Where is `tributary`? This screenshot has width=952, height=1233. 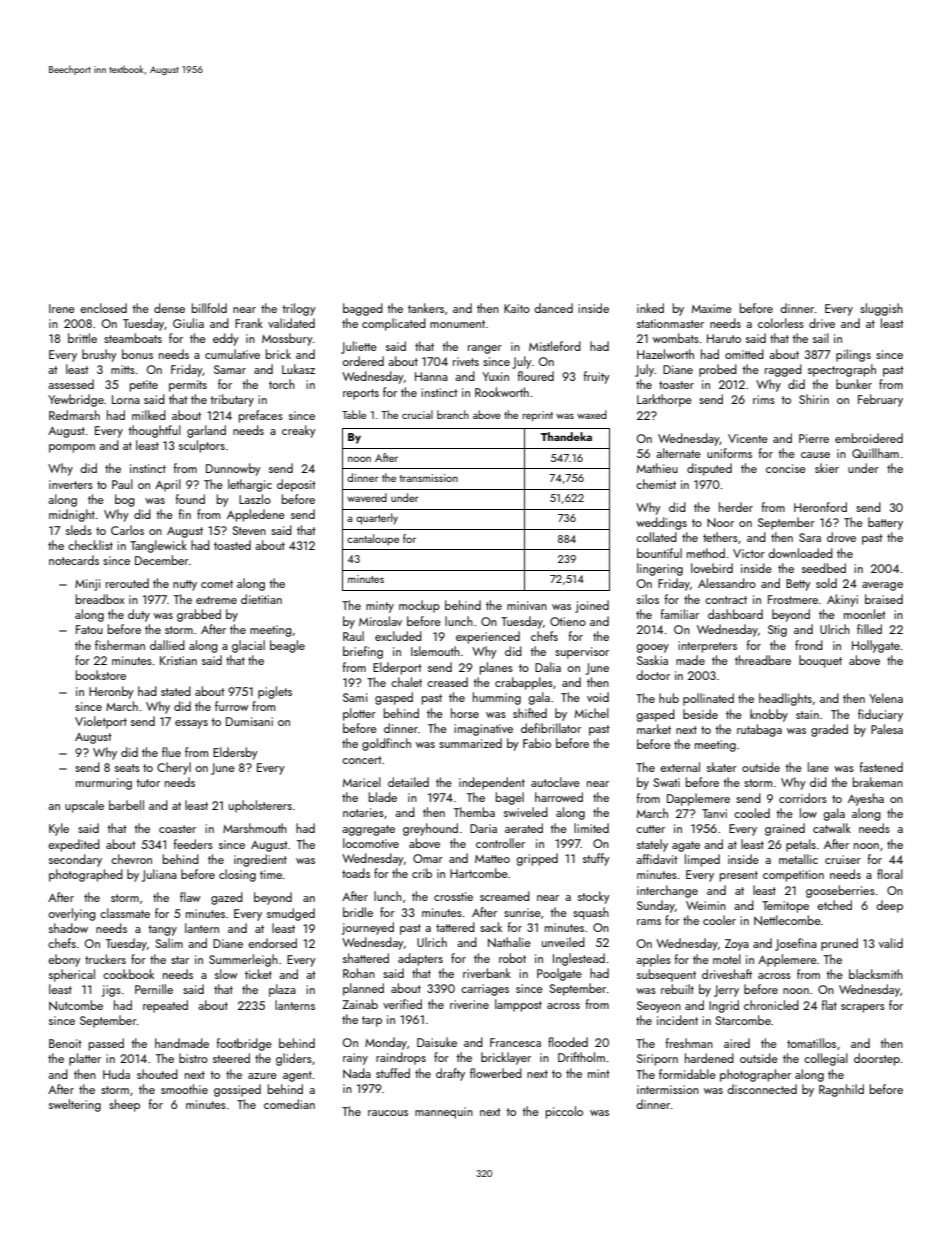 tributary is located at coordinates (232, 400).
